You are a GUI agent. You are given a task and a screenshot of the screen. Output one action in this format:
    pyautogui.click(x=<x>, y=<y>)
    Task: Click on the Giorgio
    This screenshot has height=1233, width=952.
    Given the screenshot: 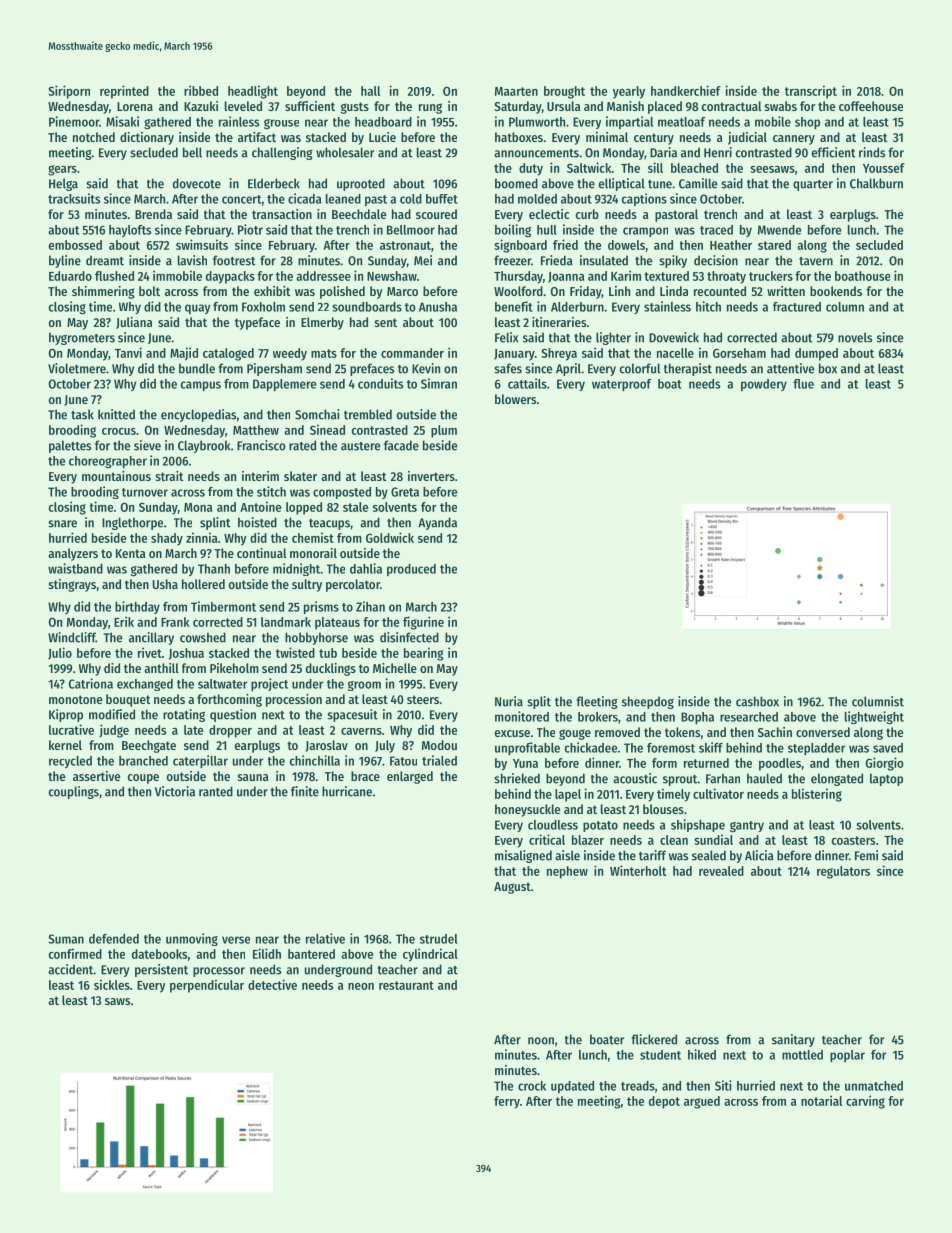 What is the action you would take?
    pyautogui.click(x=885, y=764)
